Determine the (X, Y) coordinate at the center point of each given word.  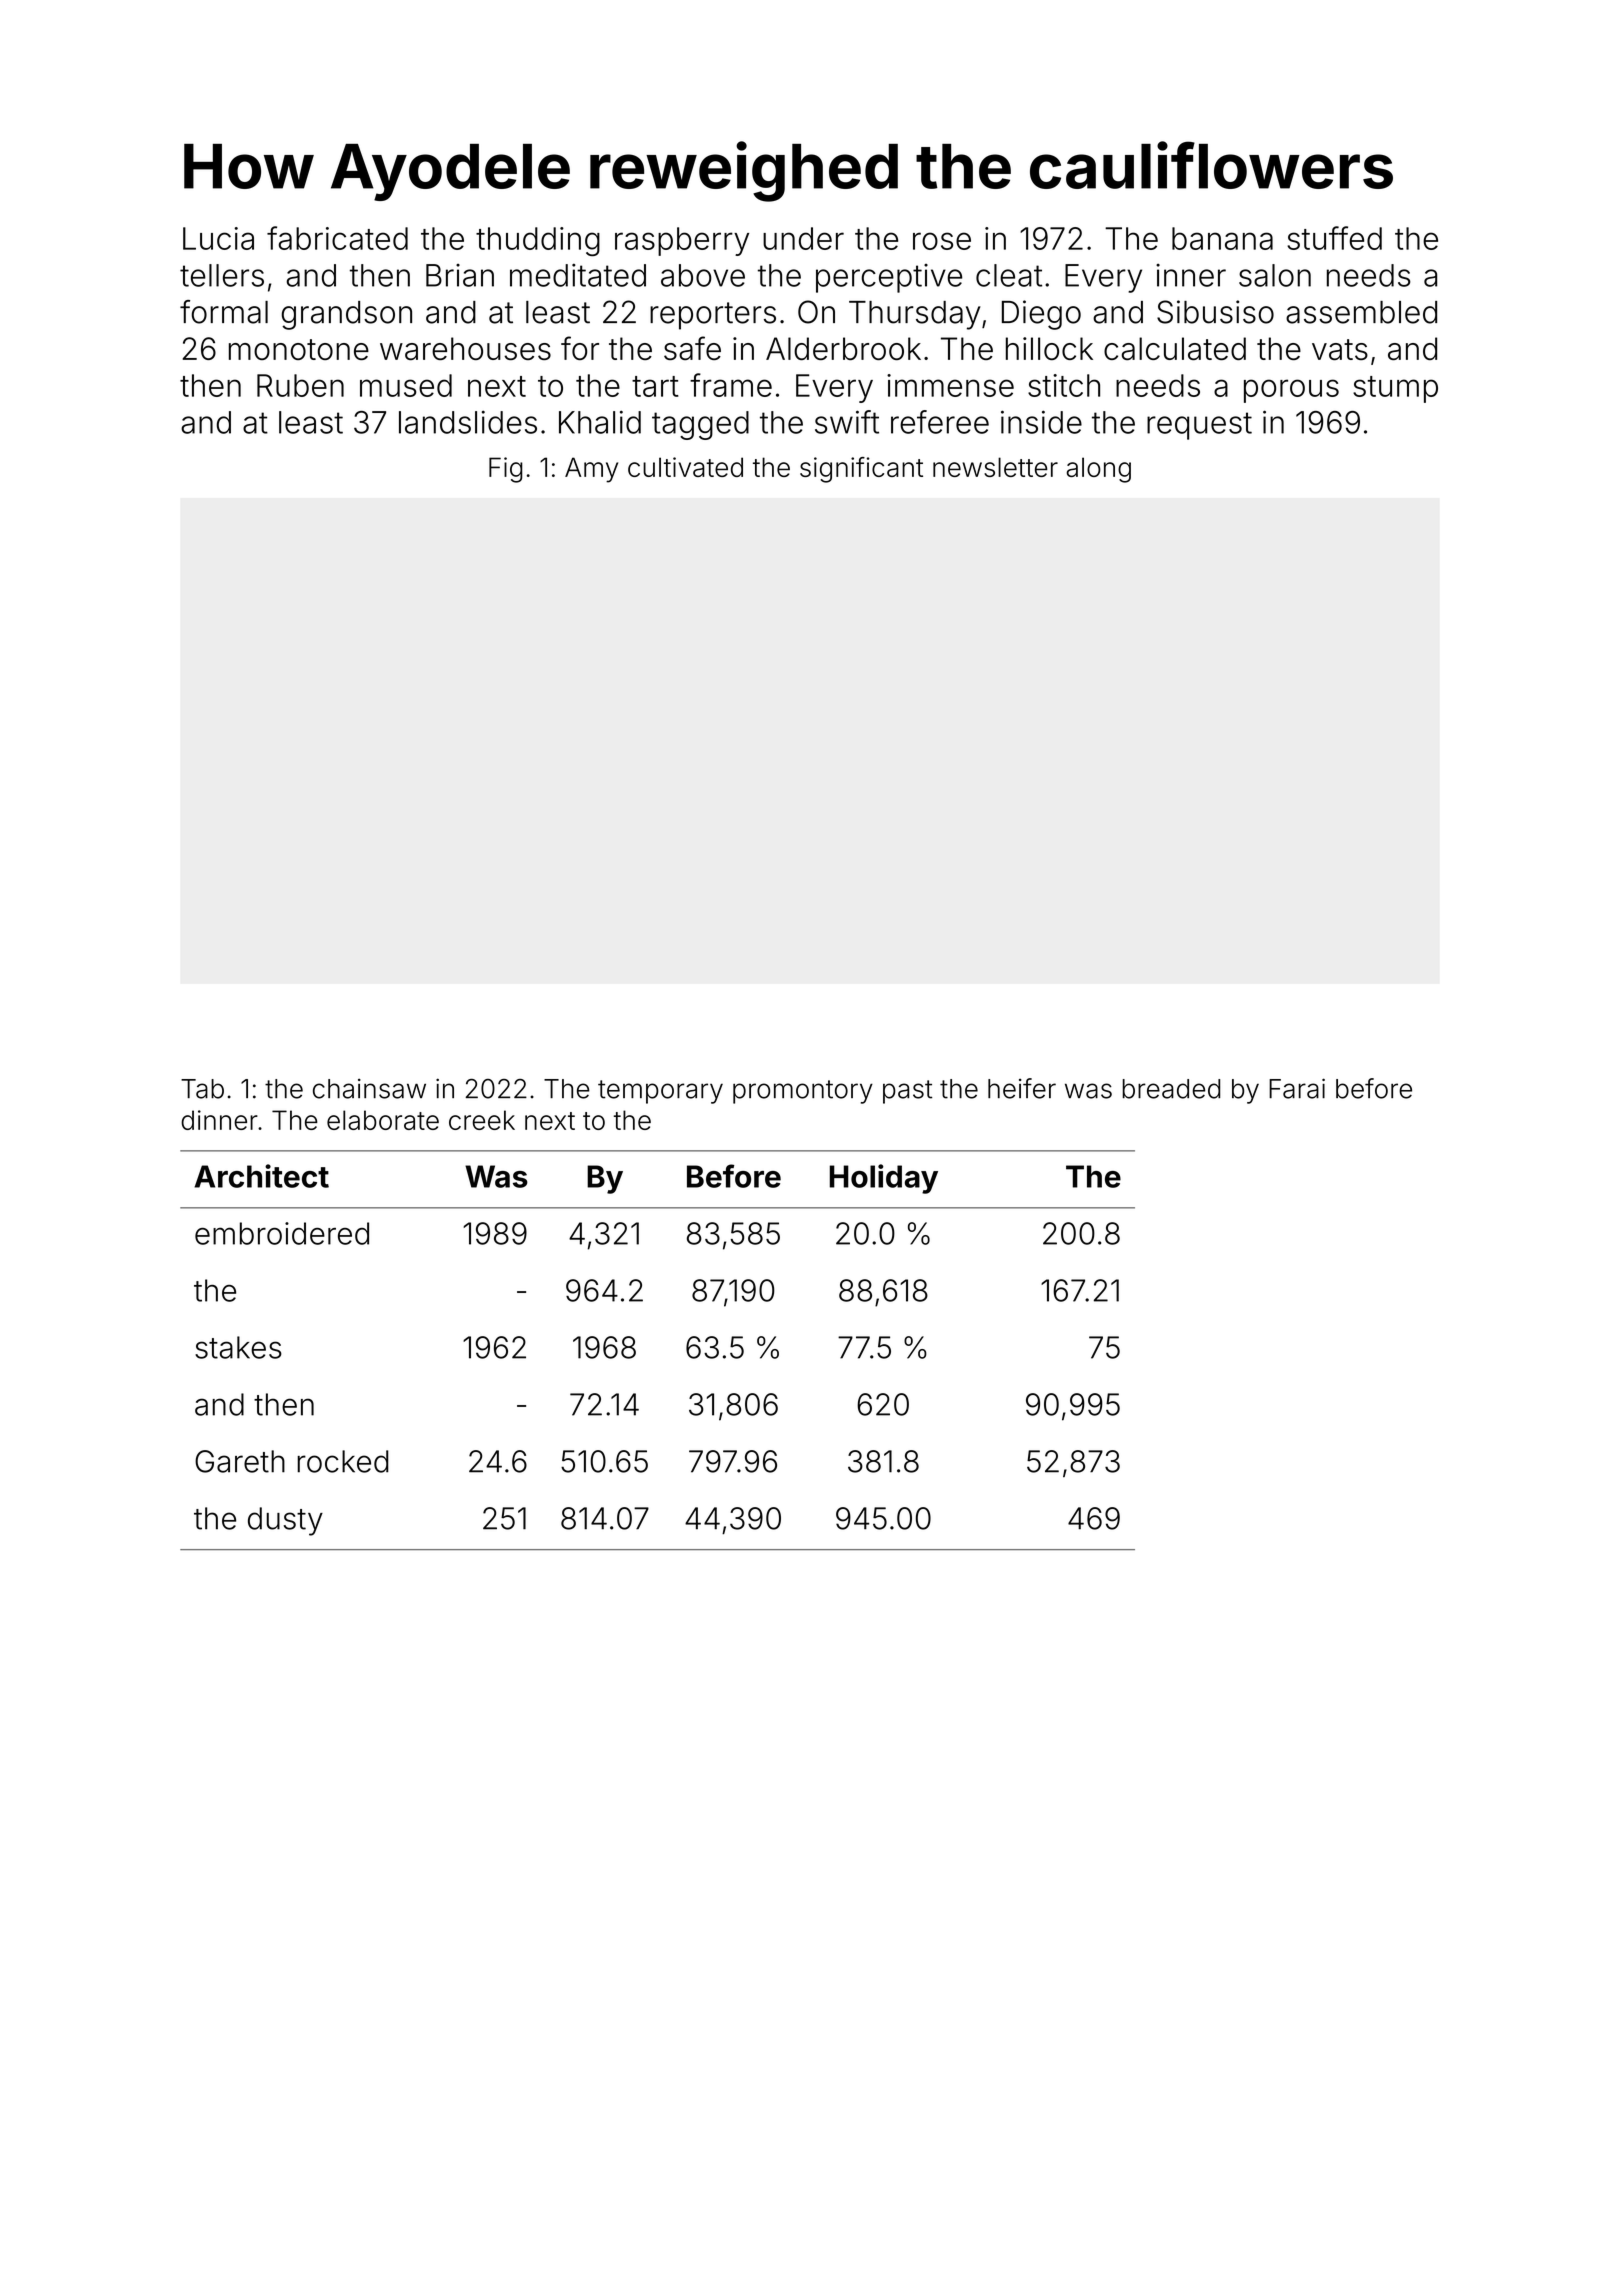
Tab (202, 1089)
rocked (343, 1461)
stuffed (1334, 238)
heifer (1022, 1088)
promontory (803, 1092)
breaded (1171, 1089)
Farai (1297, 1088)
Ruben (300, 385)
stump (1395, 389)
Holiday (884, 1179)
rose (942, 241)
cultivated (685, 467)
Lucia (218, 238)
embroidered (282, 1233)
